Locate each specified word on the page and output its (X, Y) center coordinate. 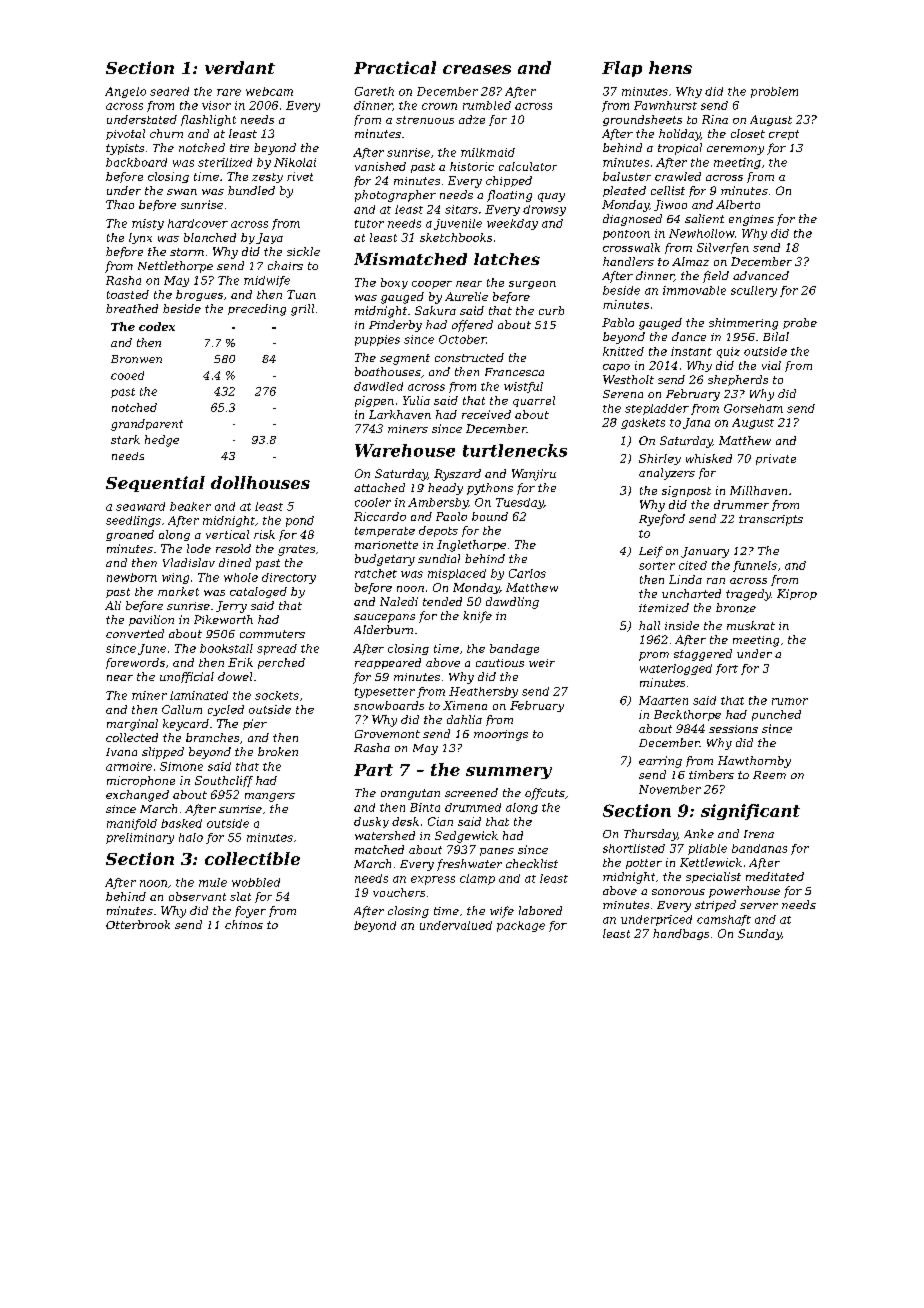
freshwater (469, 865)
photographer (395, 196)
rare (229, 92)
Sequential (155, 484)
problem (774, 92)
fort (727, 669)
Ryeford (662, 520)
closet (748, 133)
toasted (128, 294)
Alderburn (383, 629)
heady (445, 489)
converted (135, 633)
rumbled (487, 105)
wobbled (256, 882)
